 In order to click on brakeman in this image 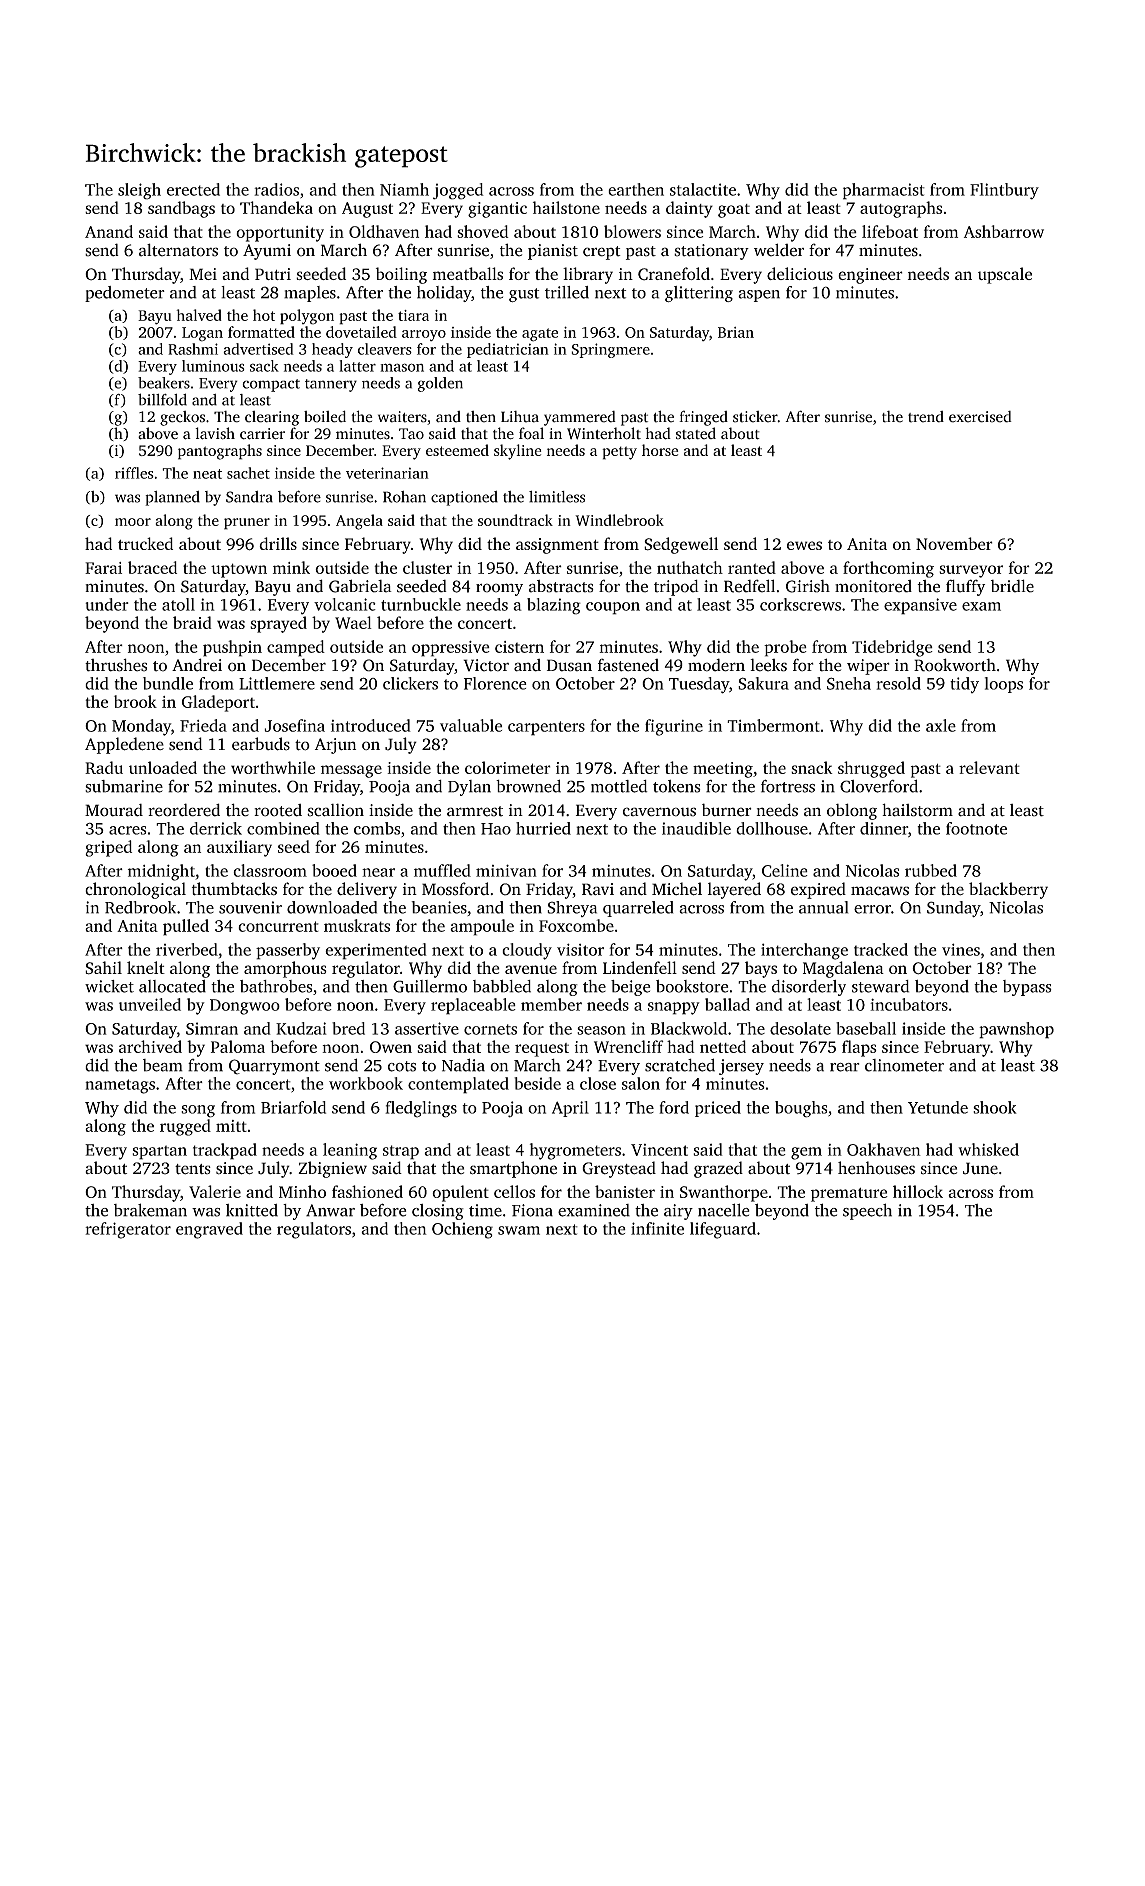, I will do `click(150, 1210)`.
